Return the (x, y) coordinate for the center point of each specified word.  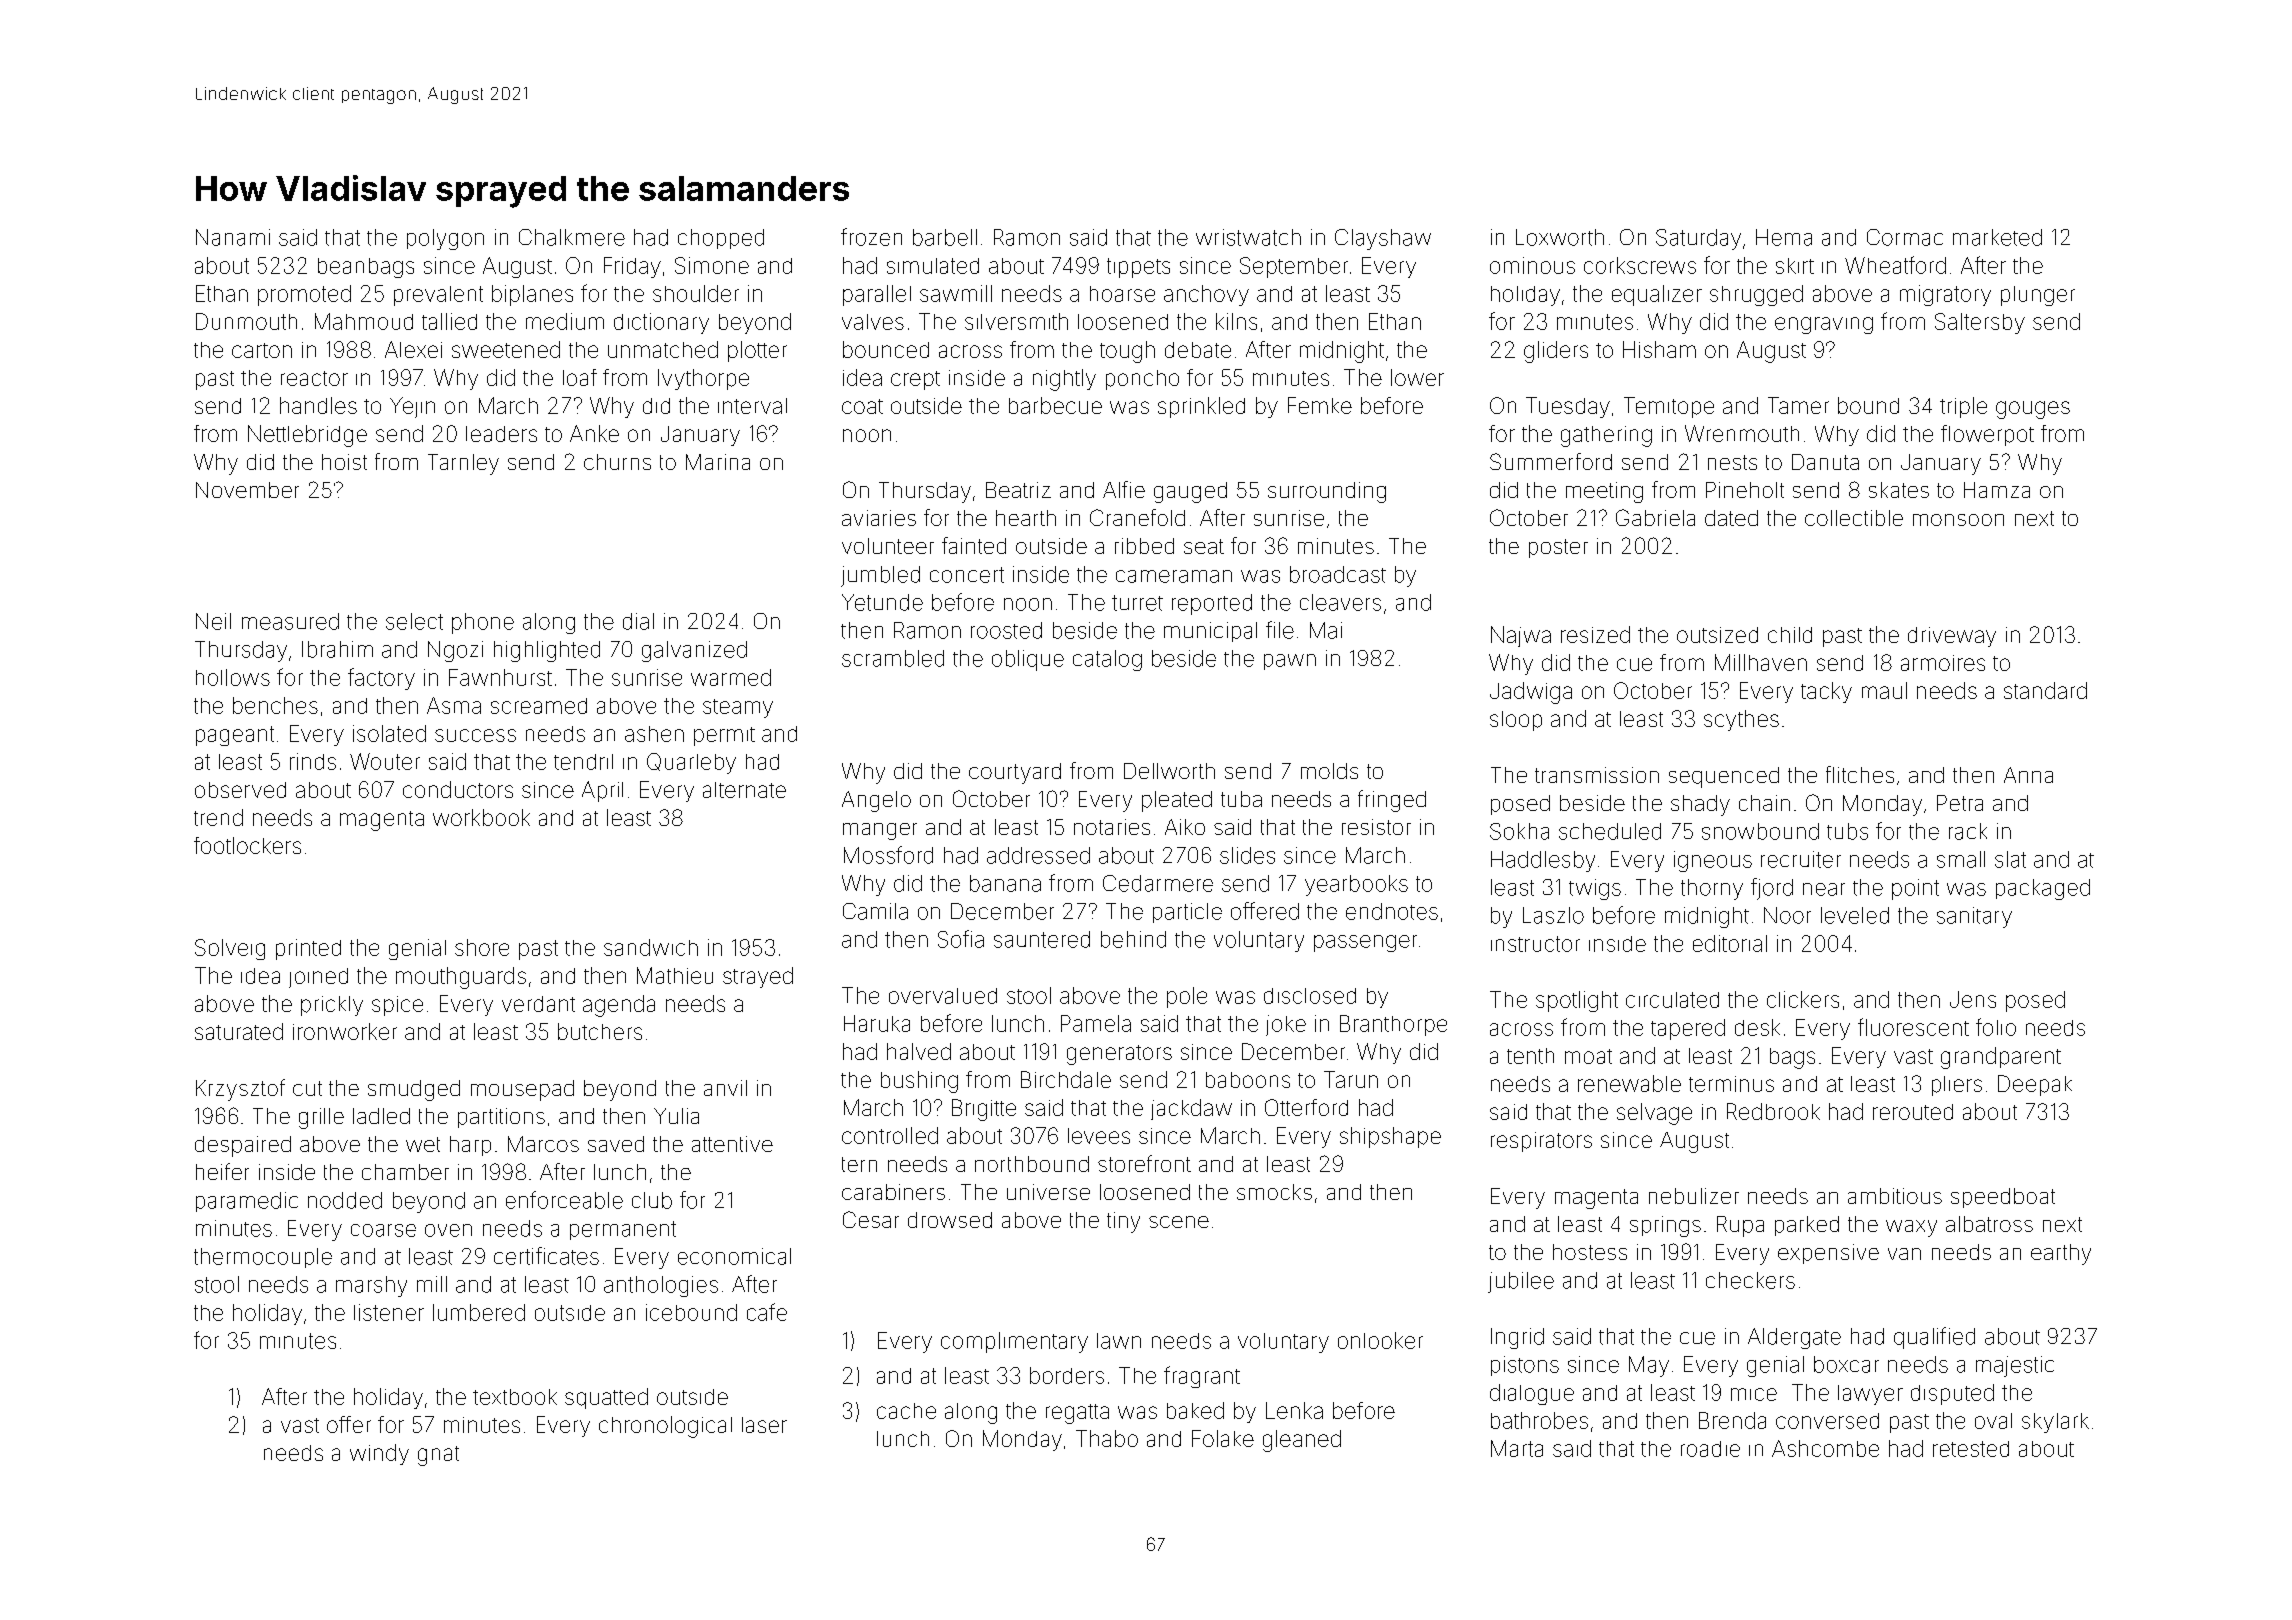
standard (2045, 690)
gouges (2033, 410)
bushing (919, 1082)
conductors (458, 789)
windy (379, 1454)
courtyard (1015, 773)
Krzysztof (240, 1090)
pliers (1957, 1086)
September (1294, 267)
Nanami (233, 237)
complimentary (1014, 1342)
